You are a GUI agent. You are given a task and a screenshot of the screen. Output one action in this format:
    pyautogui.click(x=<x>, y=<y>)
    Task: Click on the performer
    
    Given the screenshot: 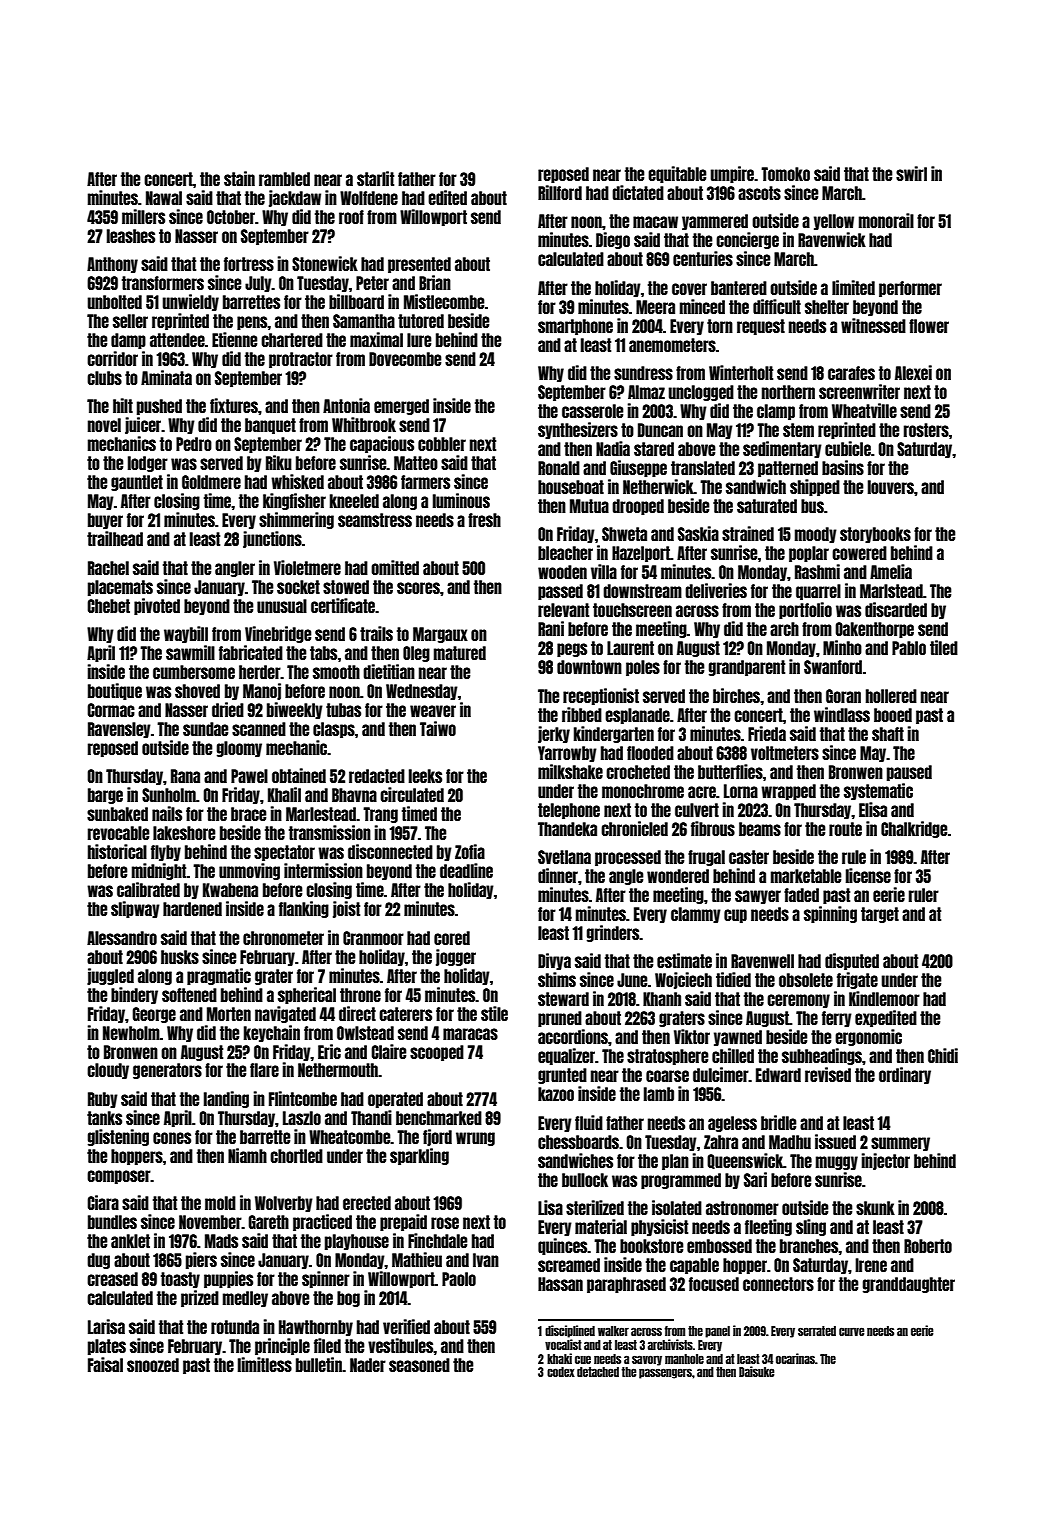 What is the action you would take?
    pyautogui.click(x=910, y=289)
